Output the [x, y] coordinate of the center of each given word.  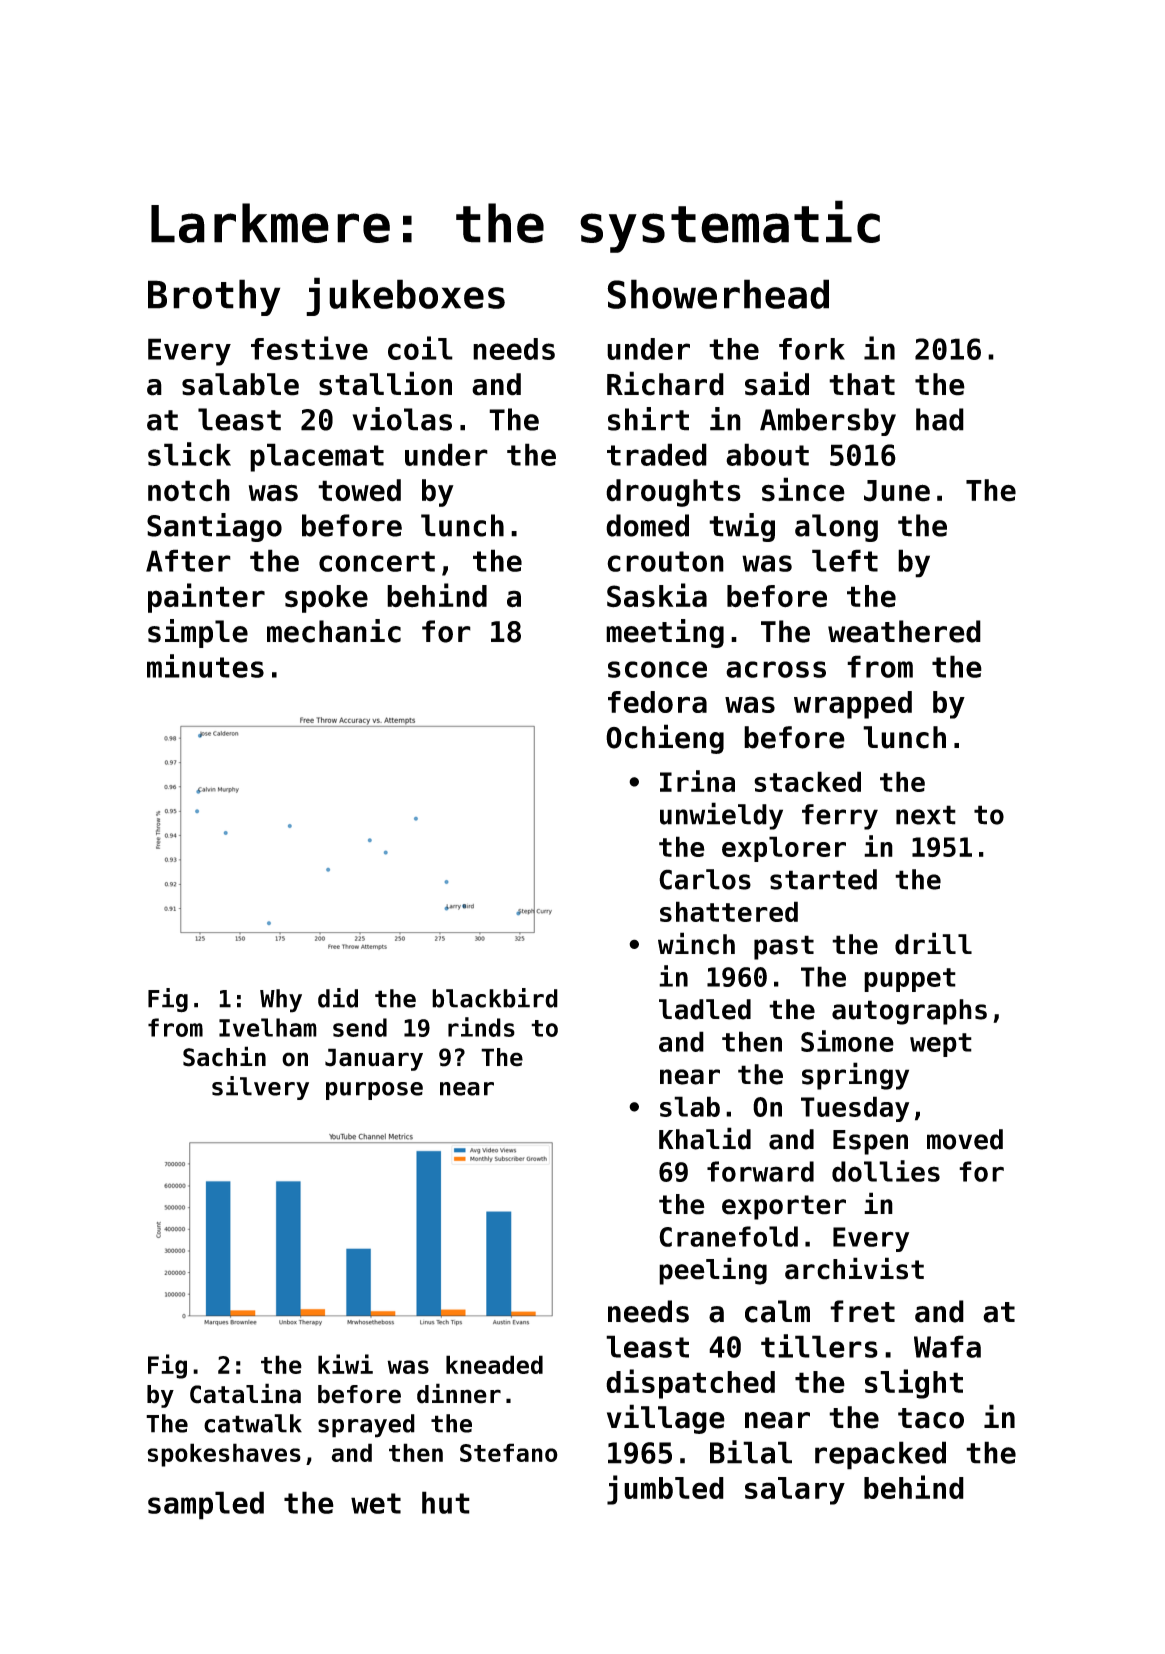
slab [690, 1106]
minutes [205, 666]
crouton [665, 561]
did [338, 998]
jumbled [665, 1490]
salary [795, 1491]
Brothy [214, 297]
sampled [206, 1505]
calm [777, 1311]
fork [812, 349]
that [862, 384]
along [836, 528]
